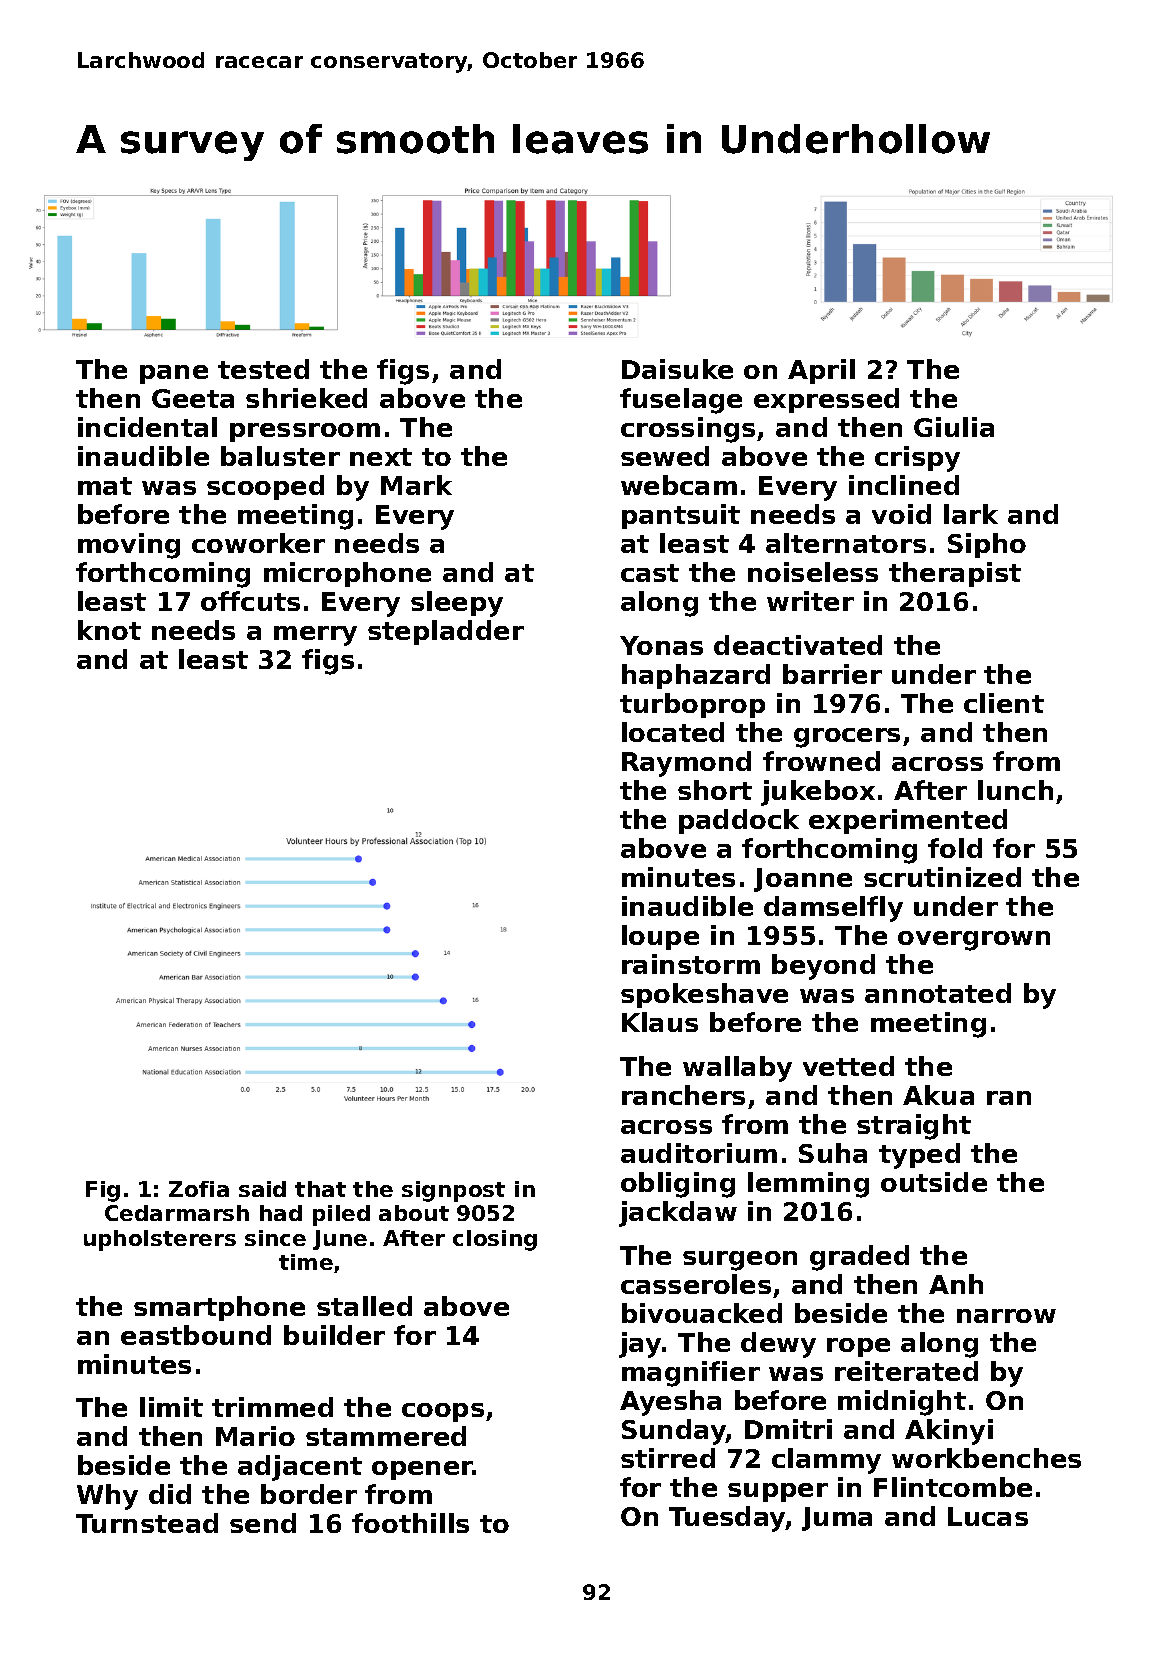 The height and width of the screenshot is (1654, 1165). I want to click on damselfly, so click(833, 909).
